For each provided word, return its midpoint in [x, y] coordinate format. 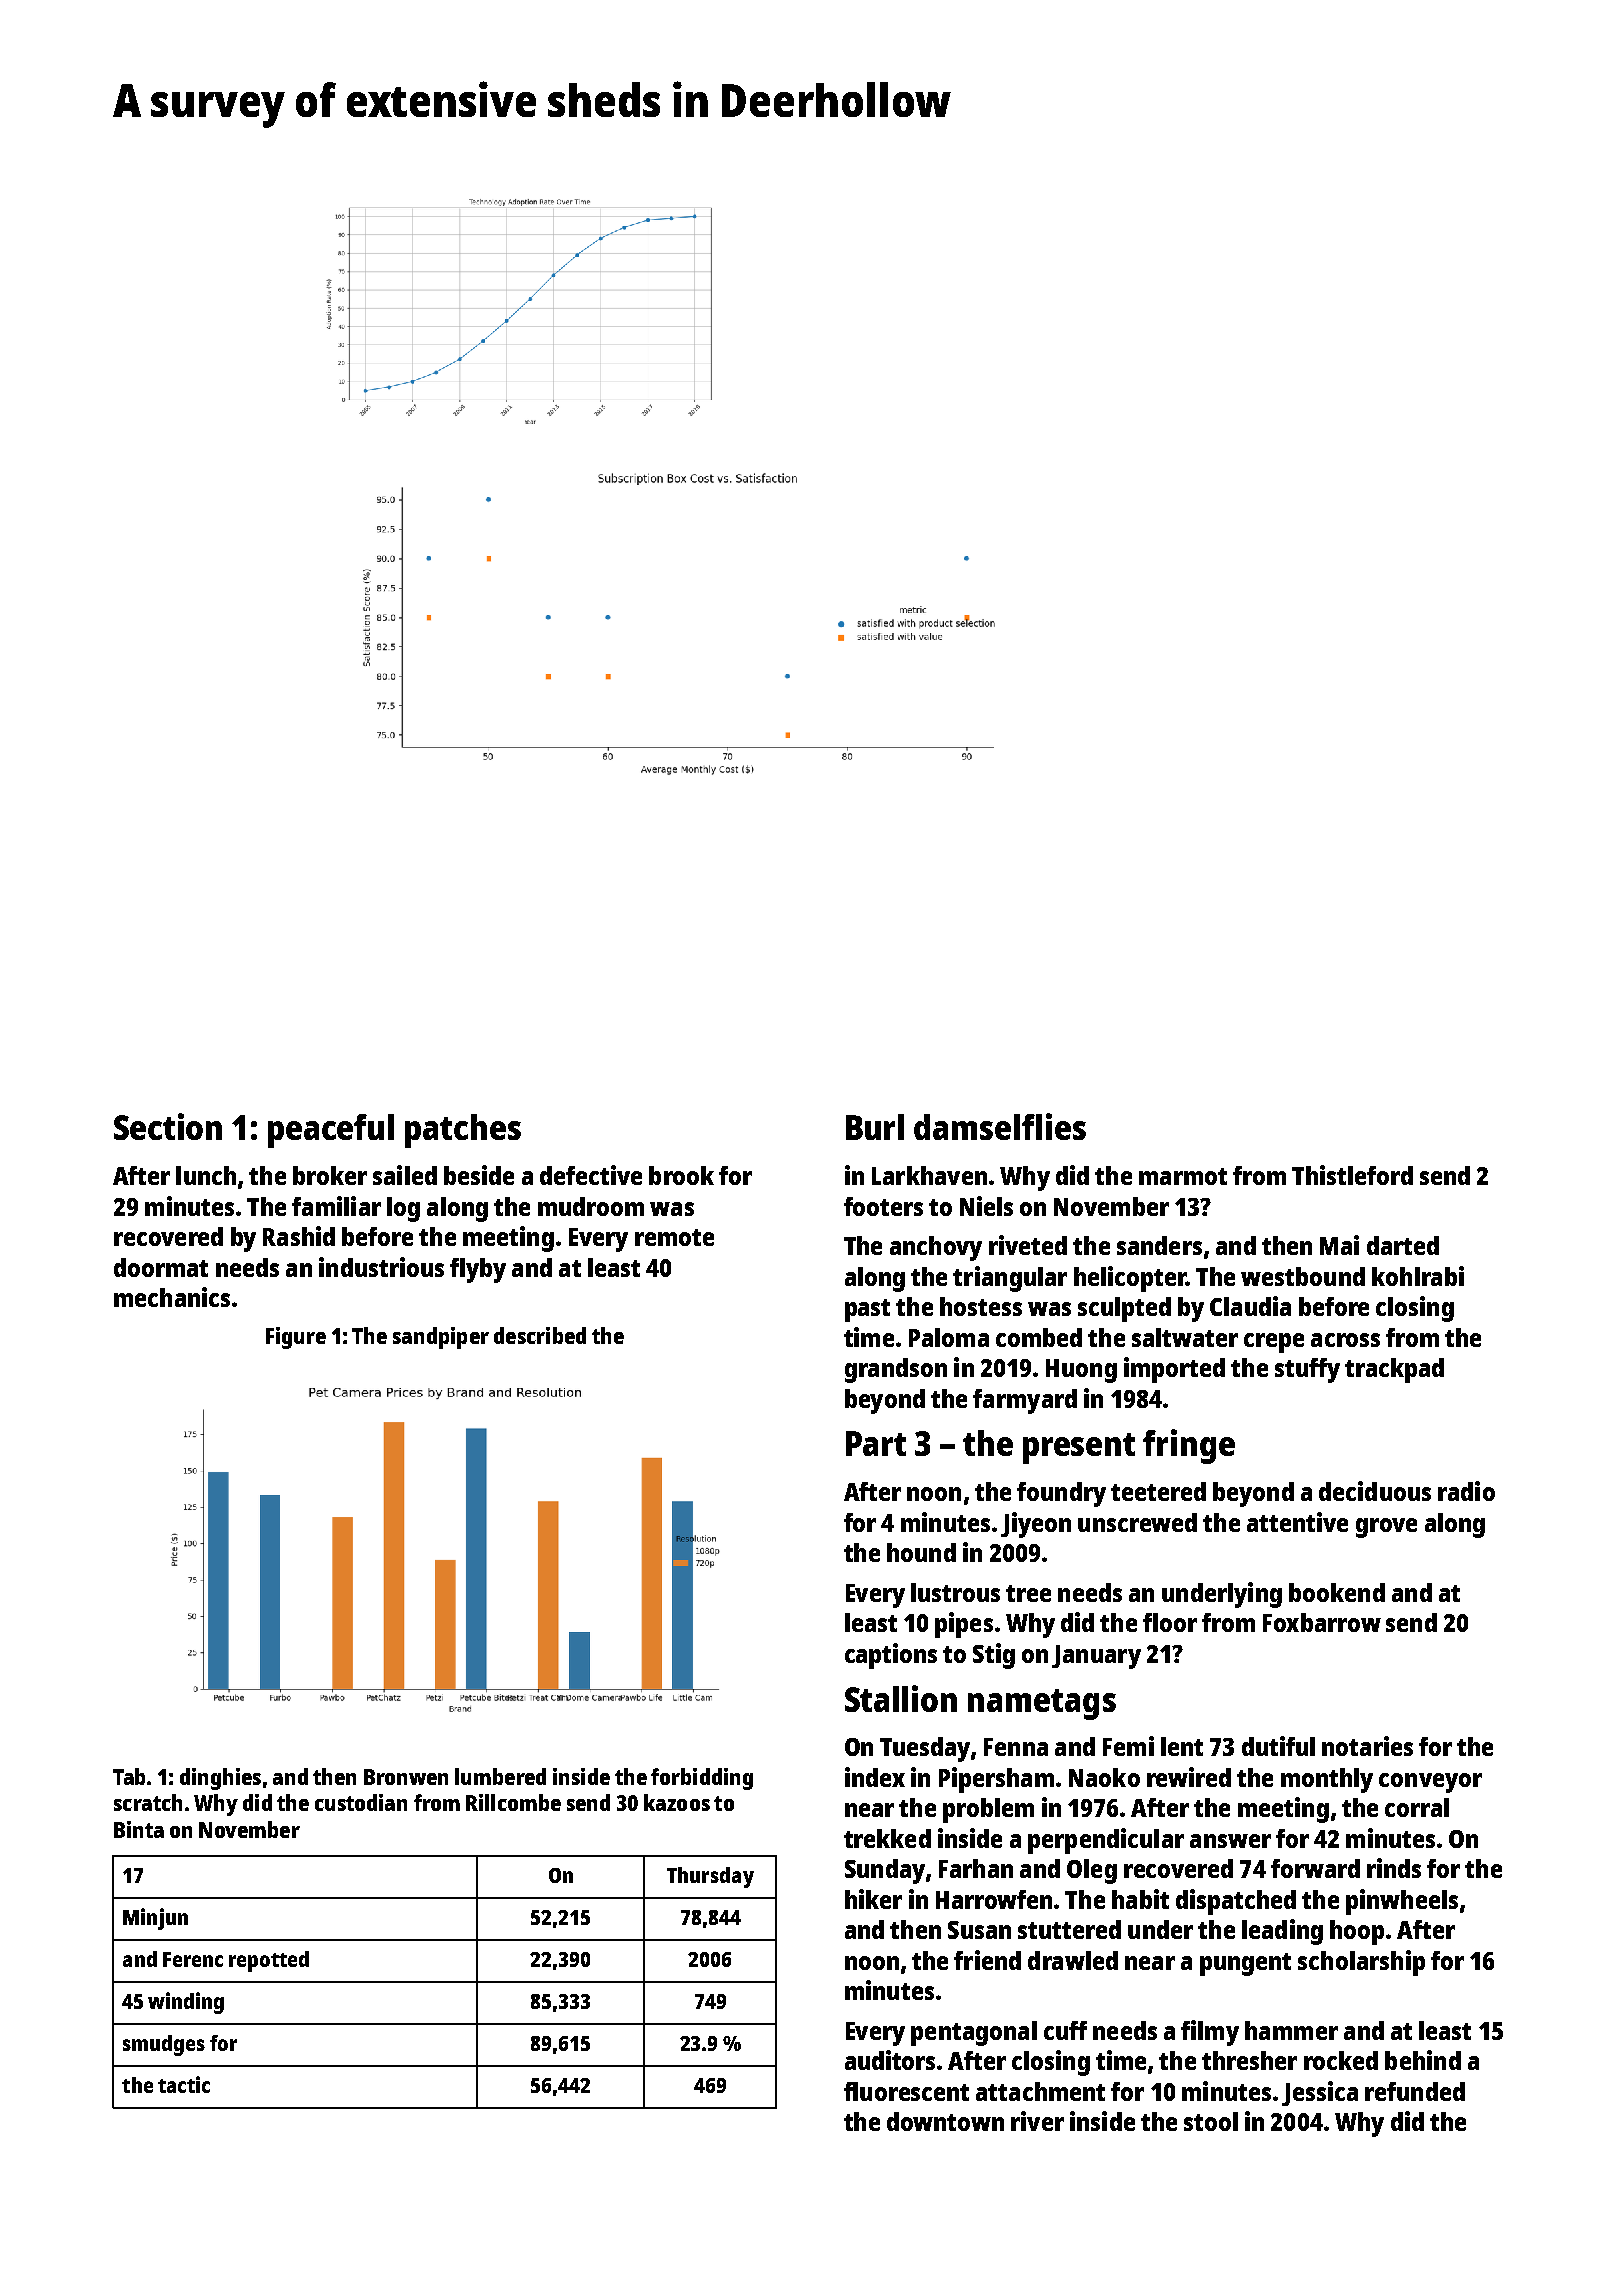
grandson [896, 1370]
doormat [161, 1267]
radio [1466, 1491]
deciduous [1375, 1491]
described [540, 1335]
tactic [184, 2084]
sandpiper [441, 1338]
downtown [945, 2121]
